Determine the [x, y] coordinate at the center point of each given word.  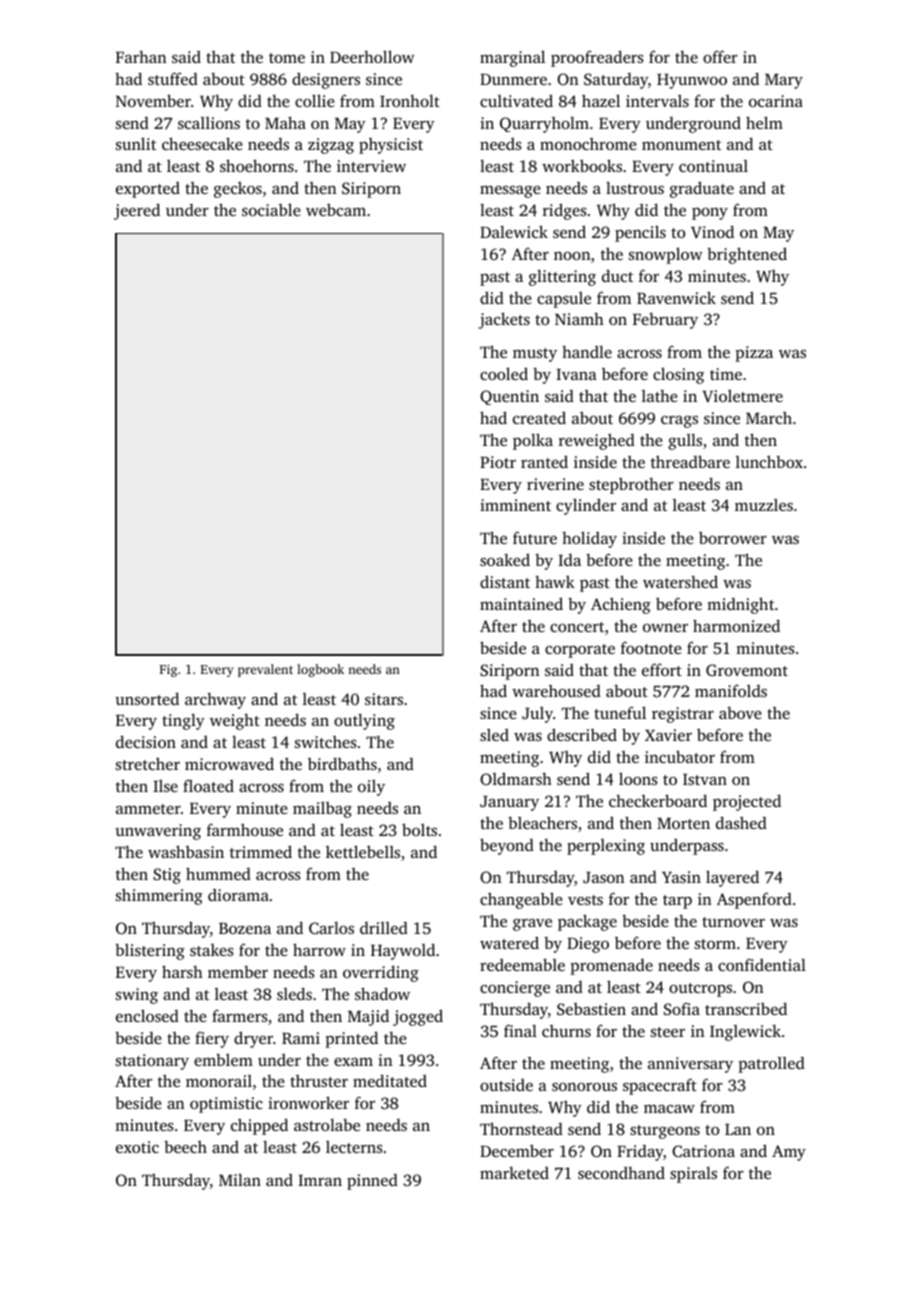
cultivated [516, 100]
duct [617, 275]
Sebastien [591, 1009]
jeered [137, 211]
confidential [762, 964]
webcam [336, 210]
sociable [271, 209]
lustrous [635, 187]
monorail [219, 1081]
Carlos [331, 927]
